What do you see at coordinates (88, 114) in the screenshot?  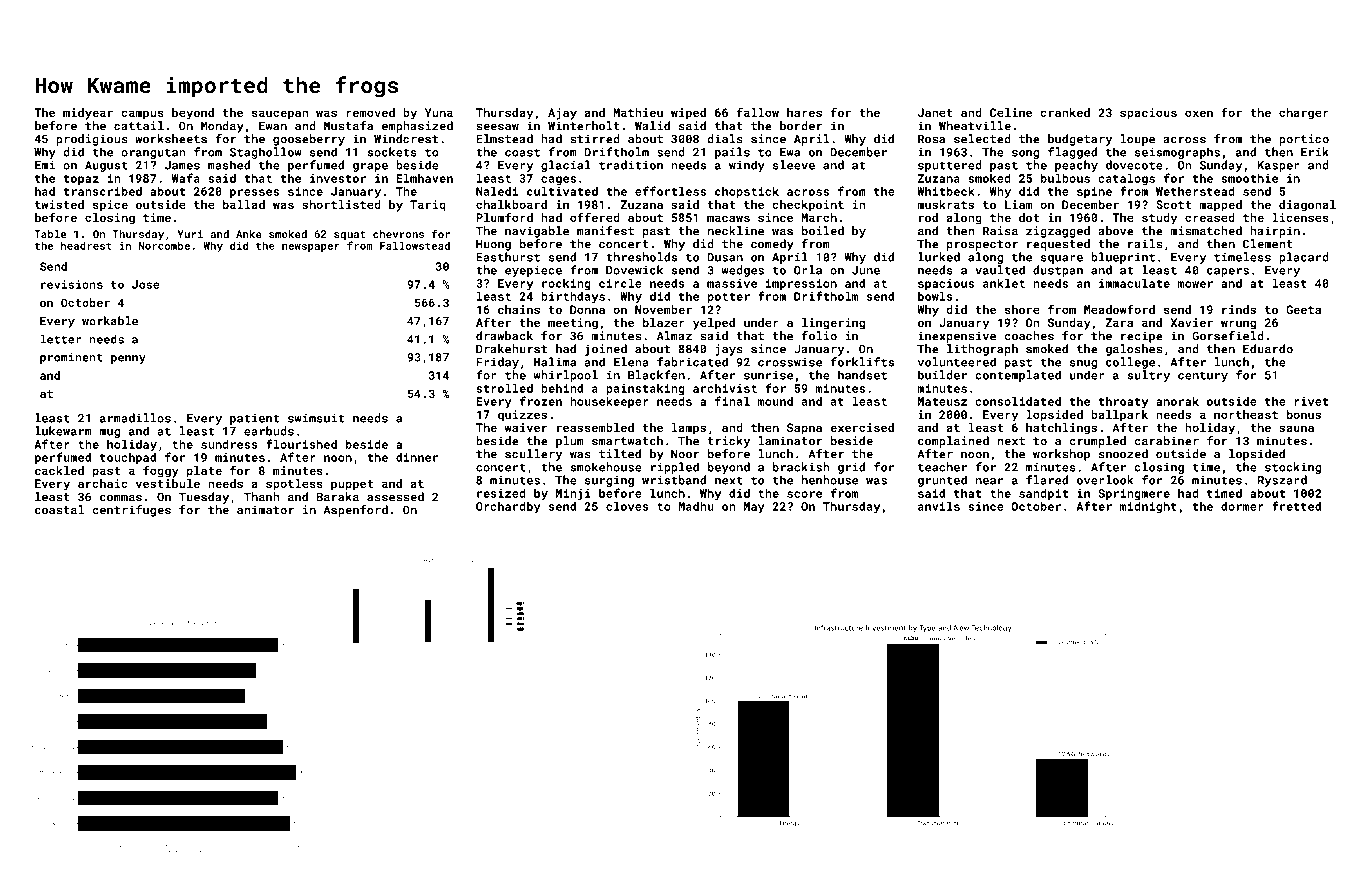 I see `midyear` at bounding box center [88, 114].
